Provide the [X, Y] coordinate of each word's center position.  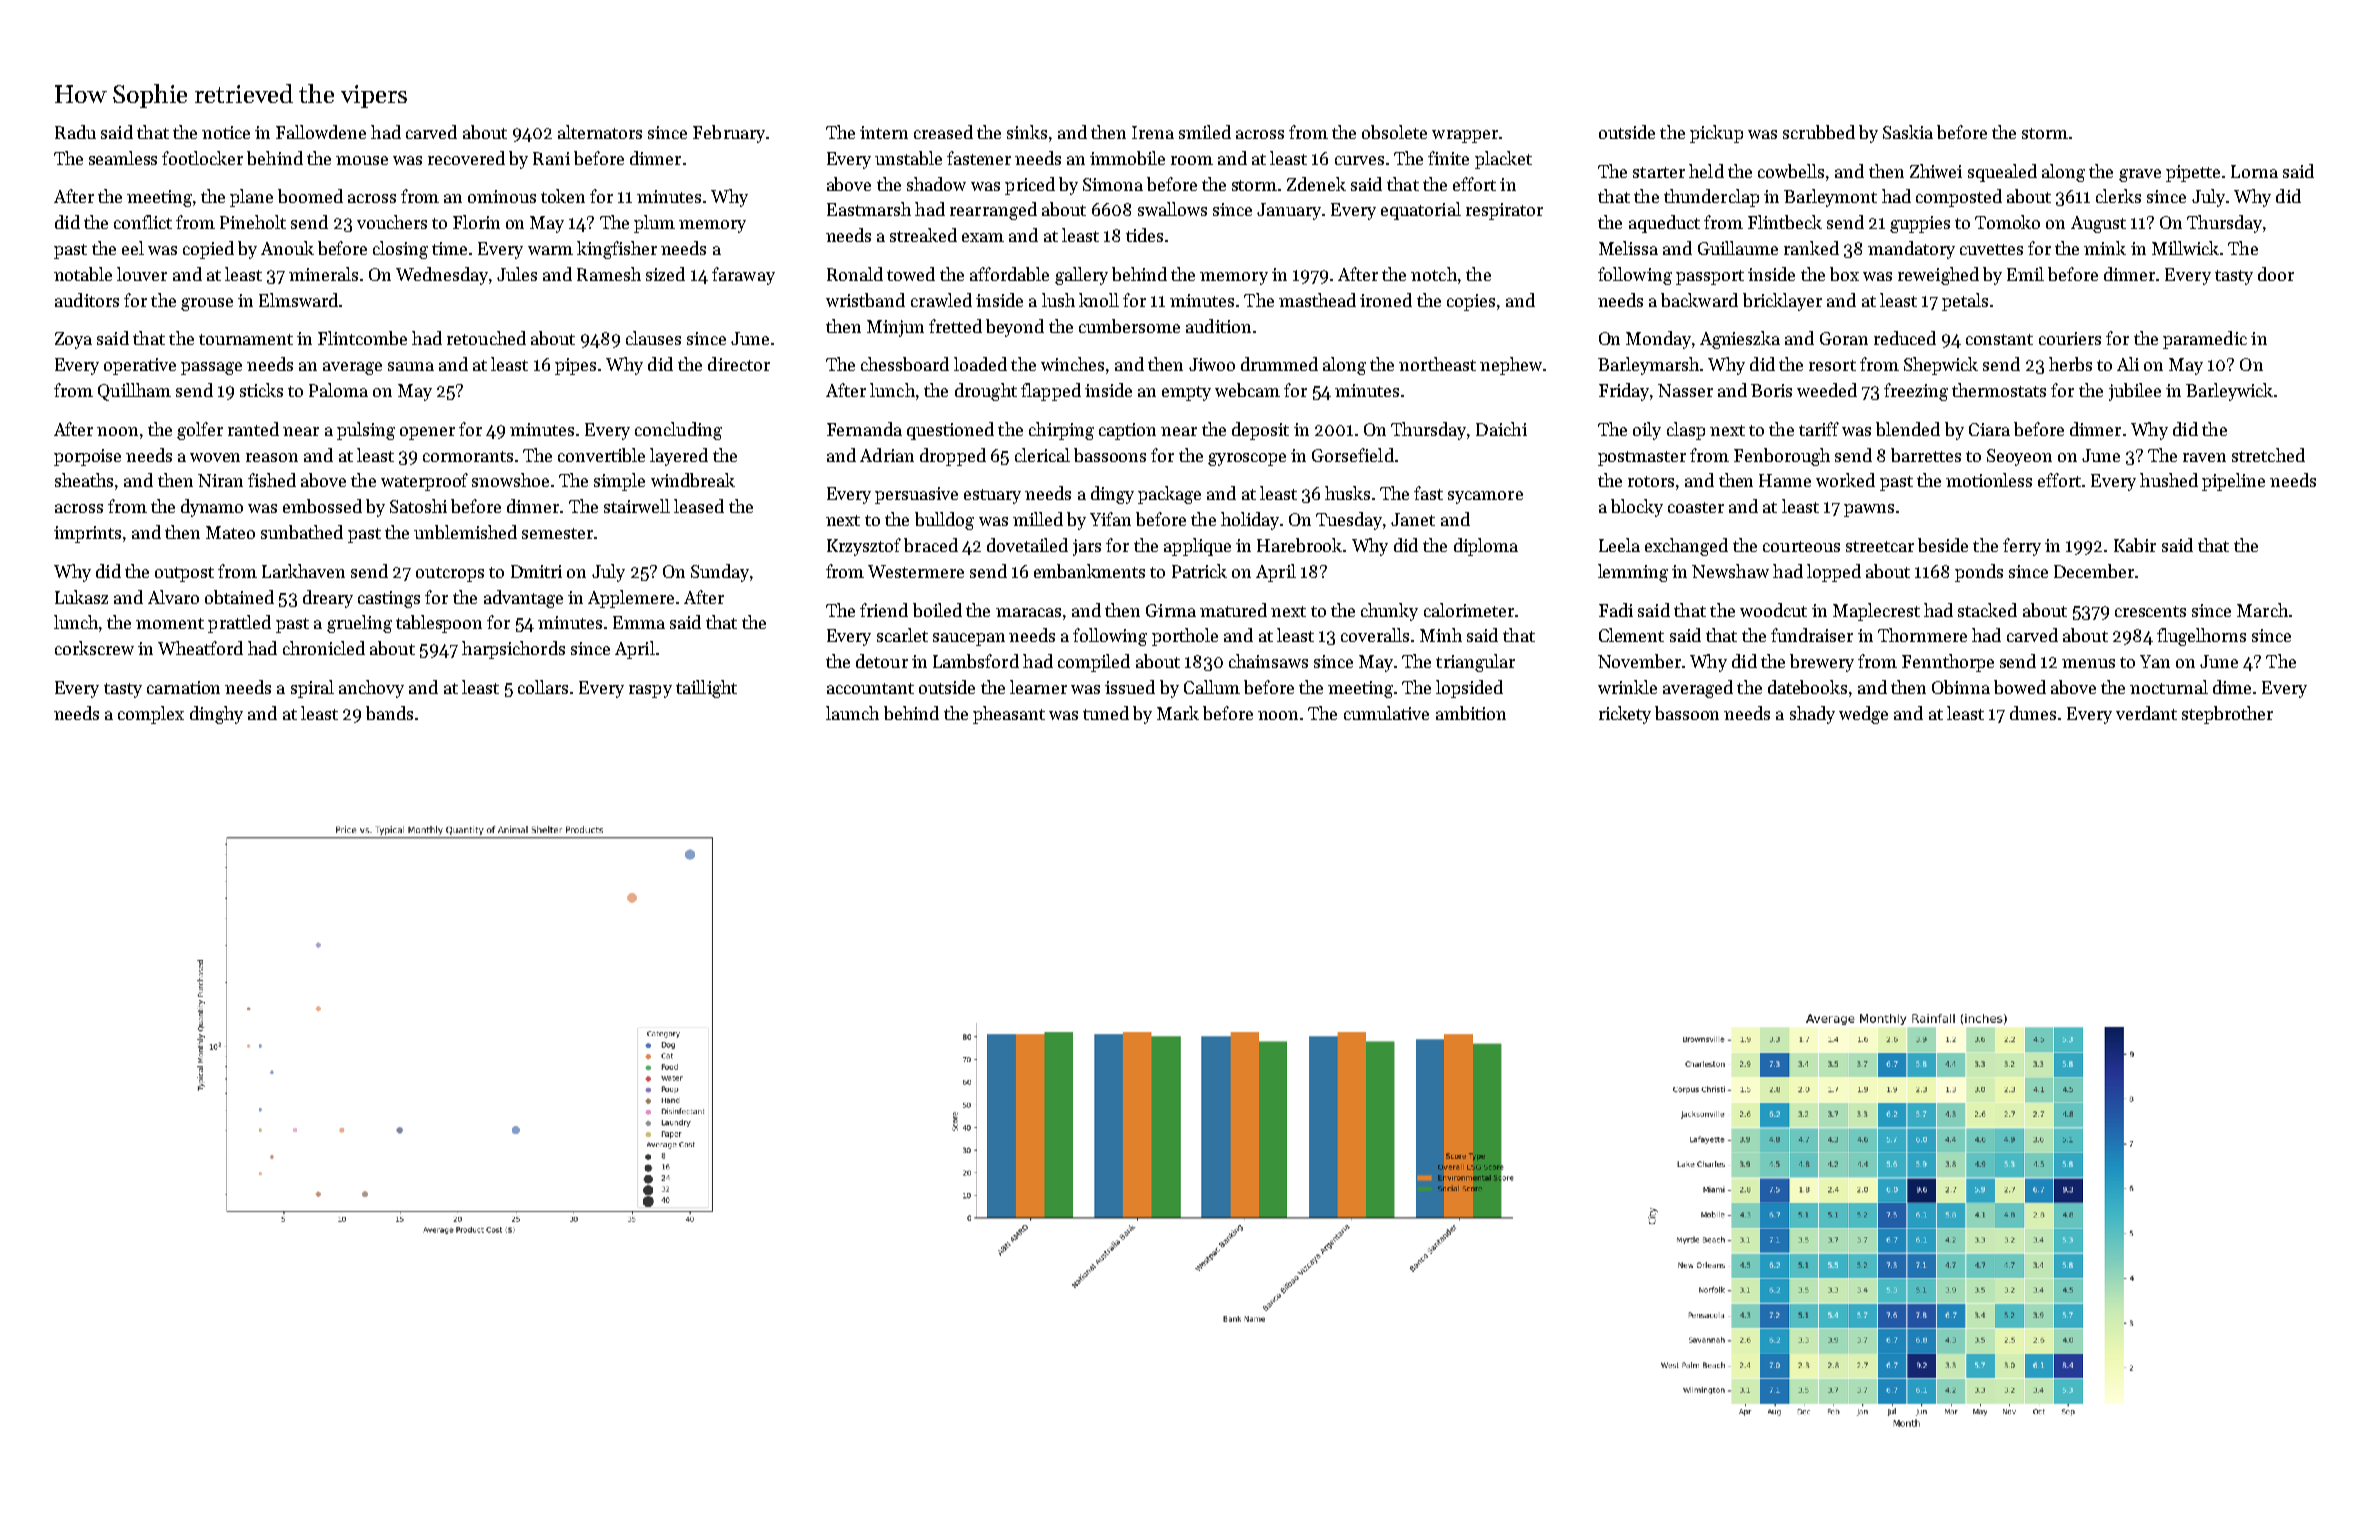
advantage [523, 599]
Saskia [1908, 132]
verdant [2146, 713]
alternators [600, 132]
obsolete [1394, 132]
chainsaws [1268, 661]
